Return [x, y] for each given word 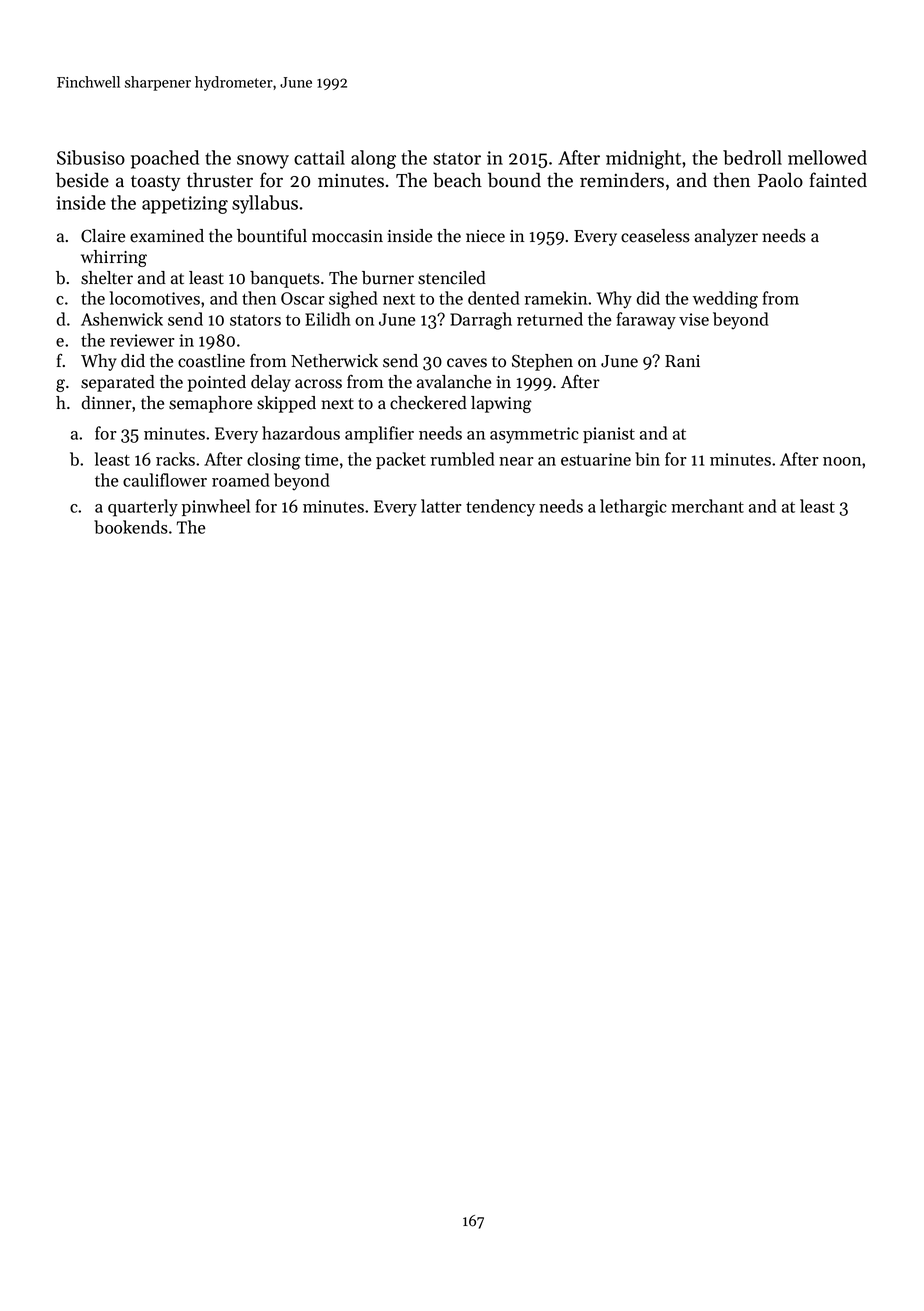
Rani [682, 361]
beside [82, 180]
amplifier [379, 434]
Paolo [780, 180]
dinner [107, 403]
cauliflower [165, 480]
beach [457, 180]
